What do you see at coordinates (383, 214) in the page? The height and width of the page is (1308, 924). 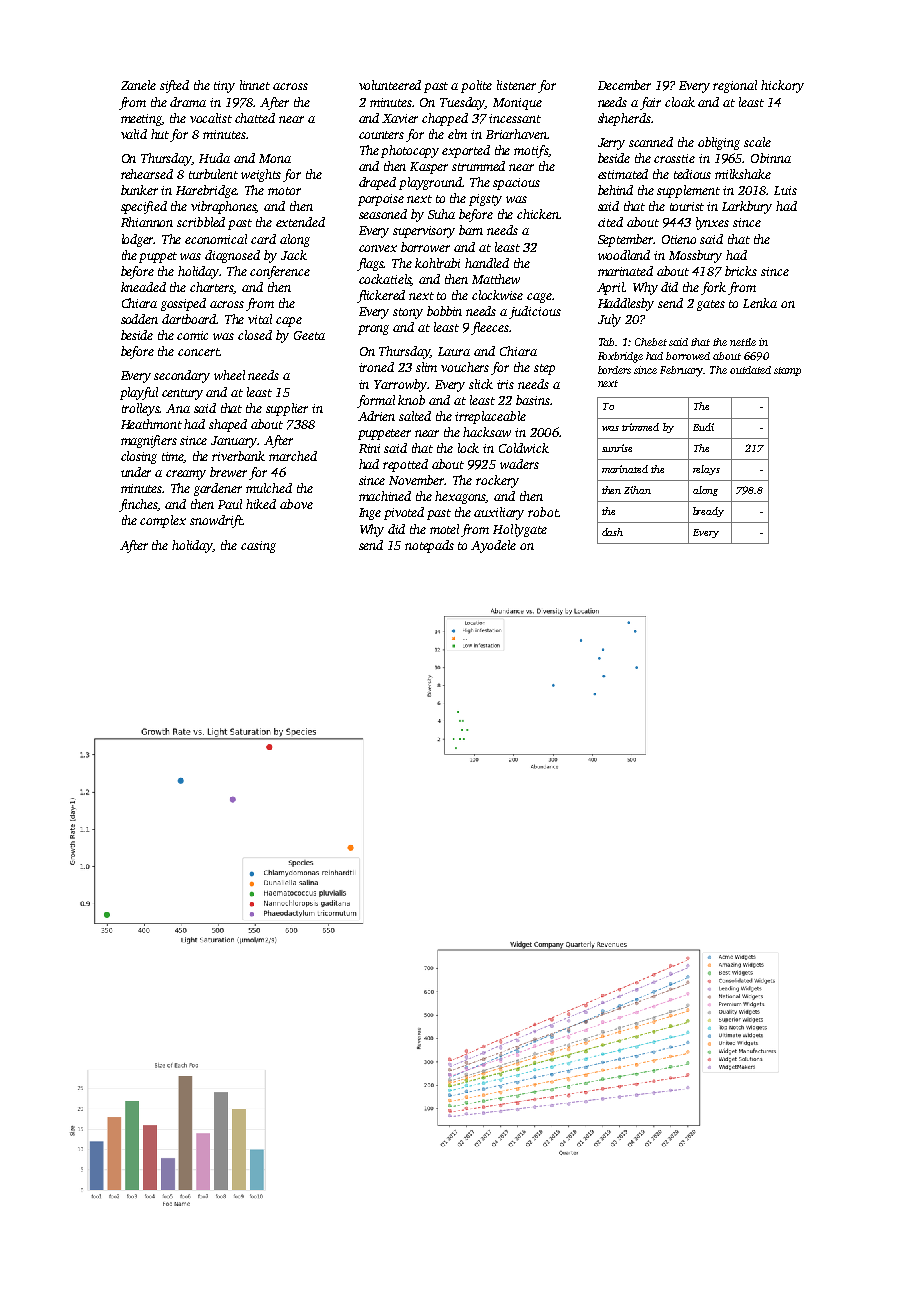 I see `seasoned` at bounding box center [383, 214].
